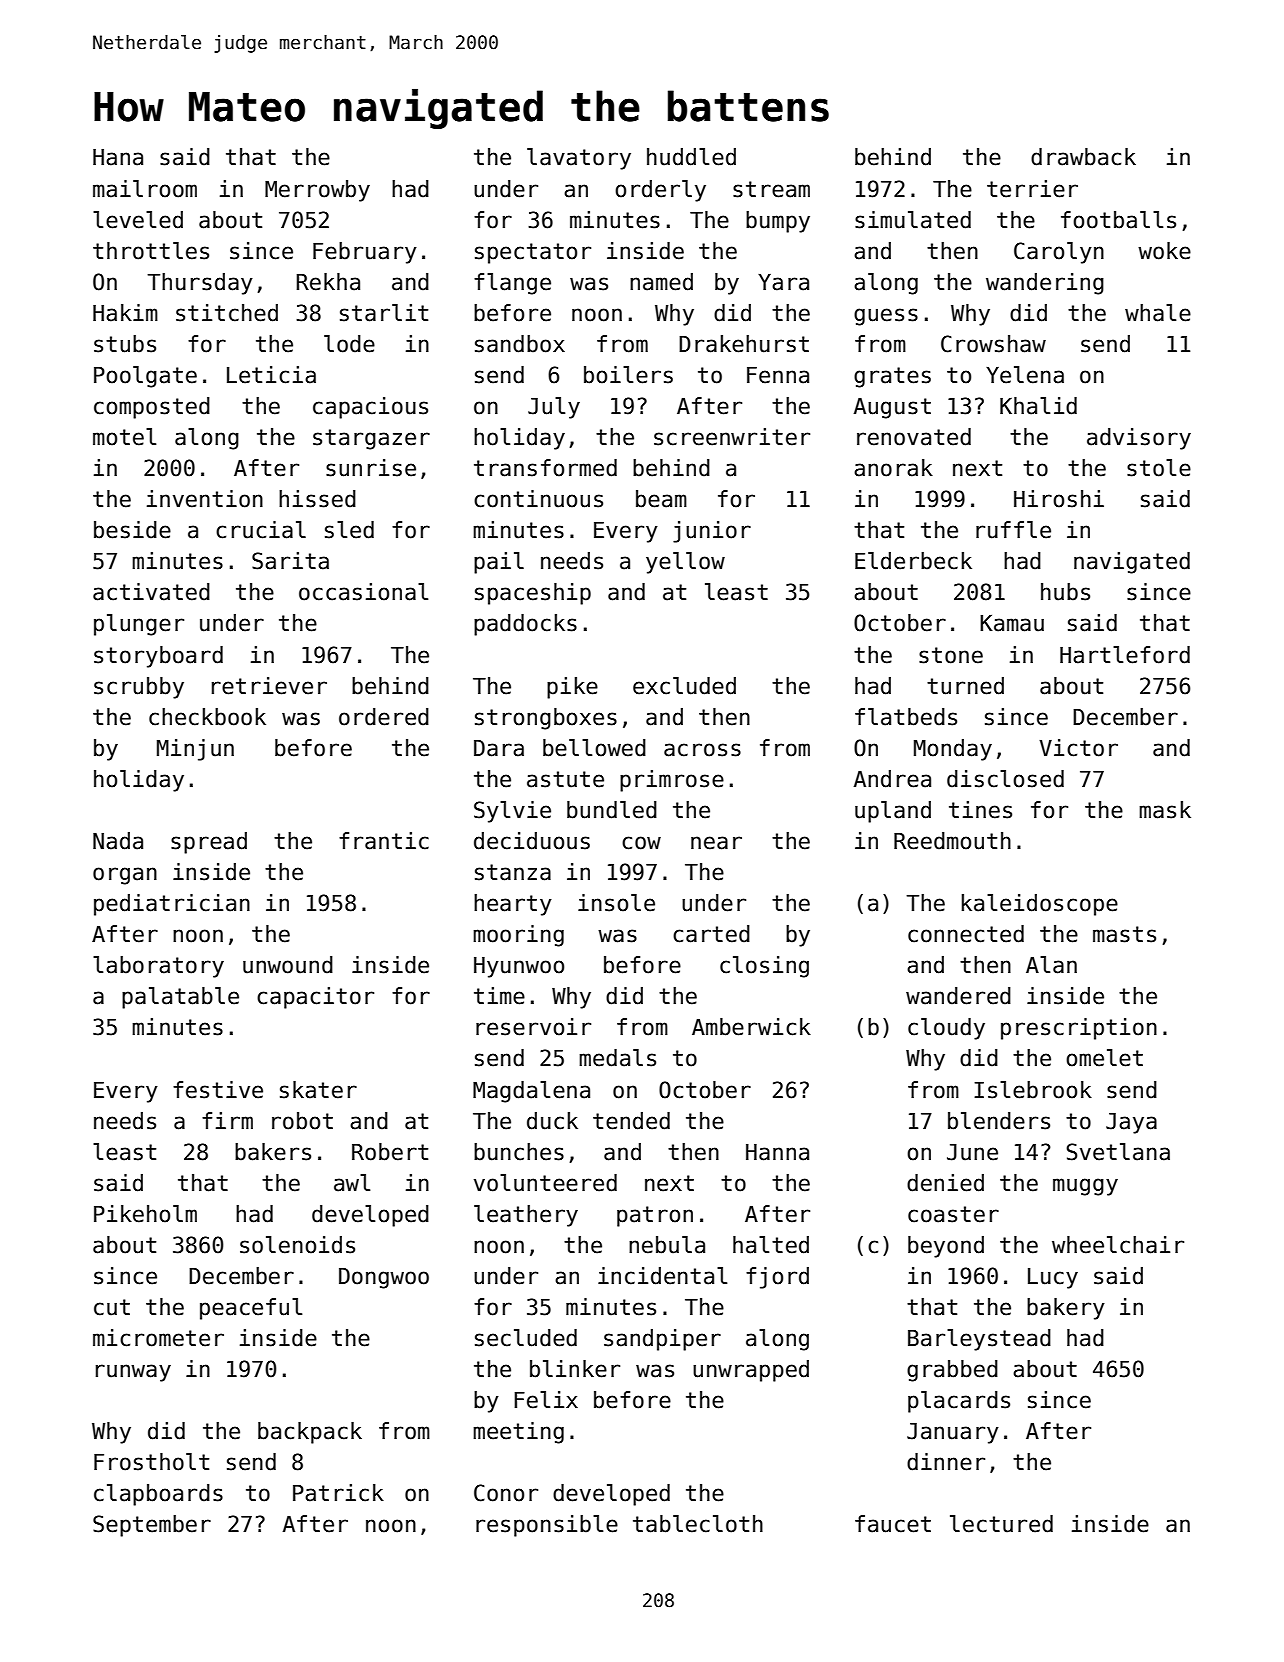  I want to click on stream, so click(771, 189).
